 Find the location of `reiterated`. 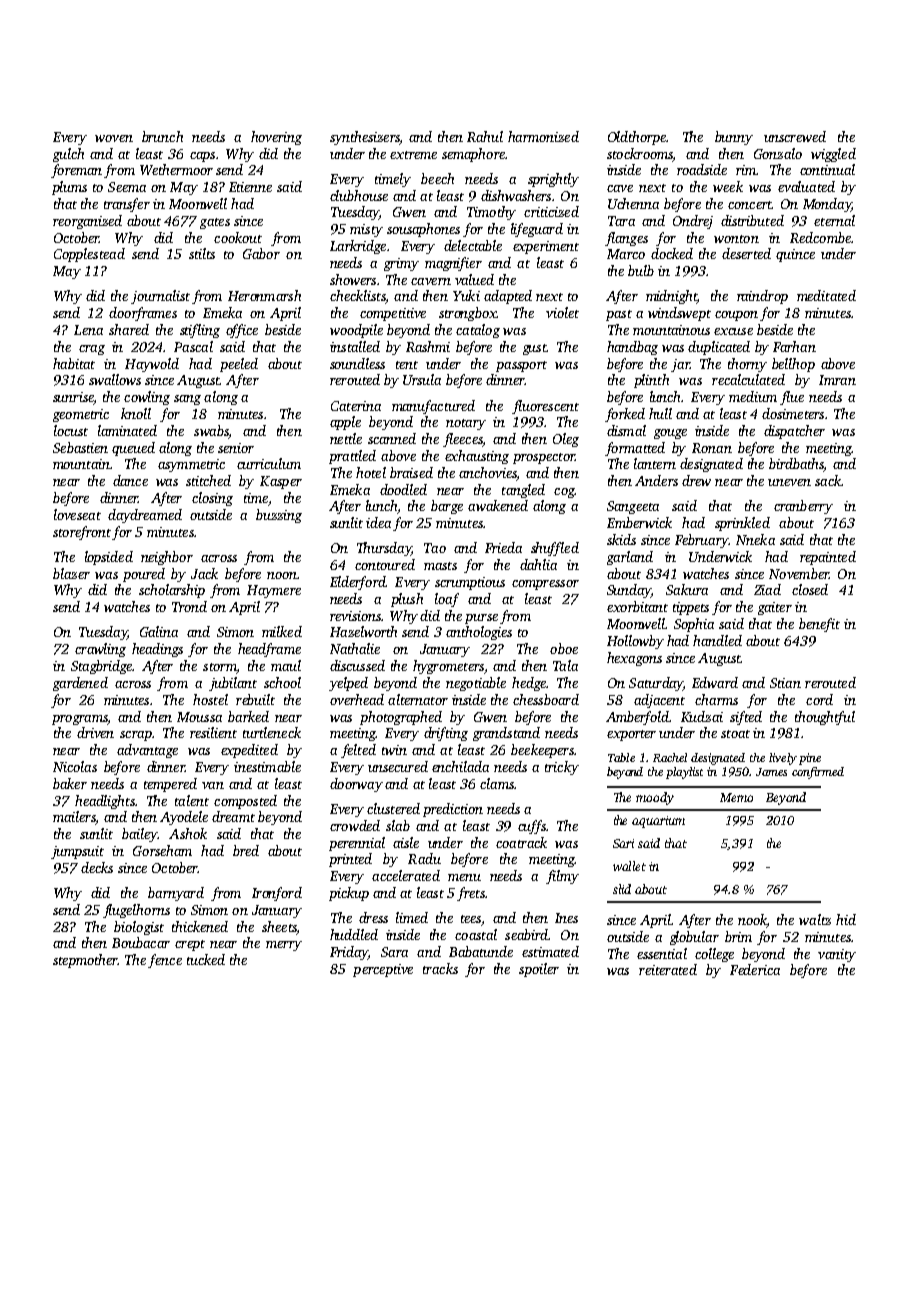

reiterated is located at coordinates (668, 969).
